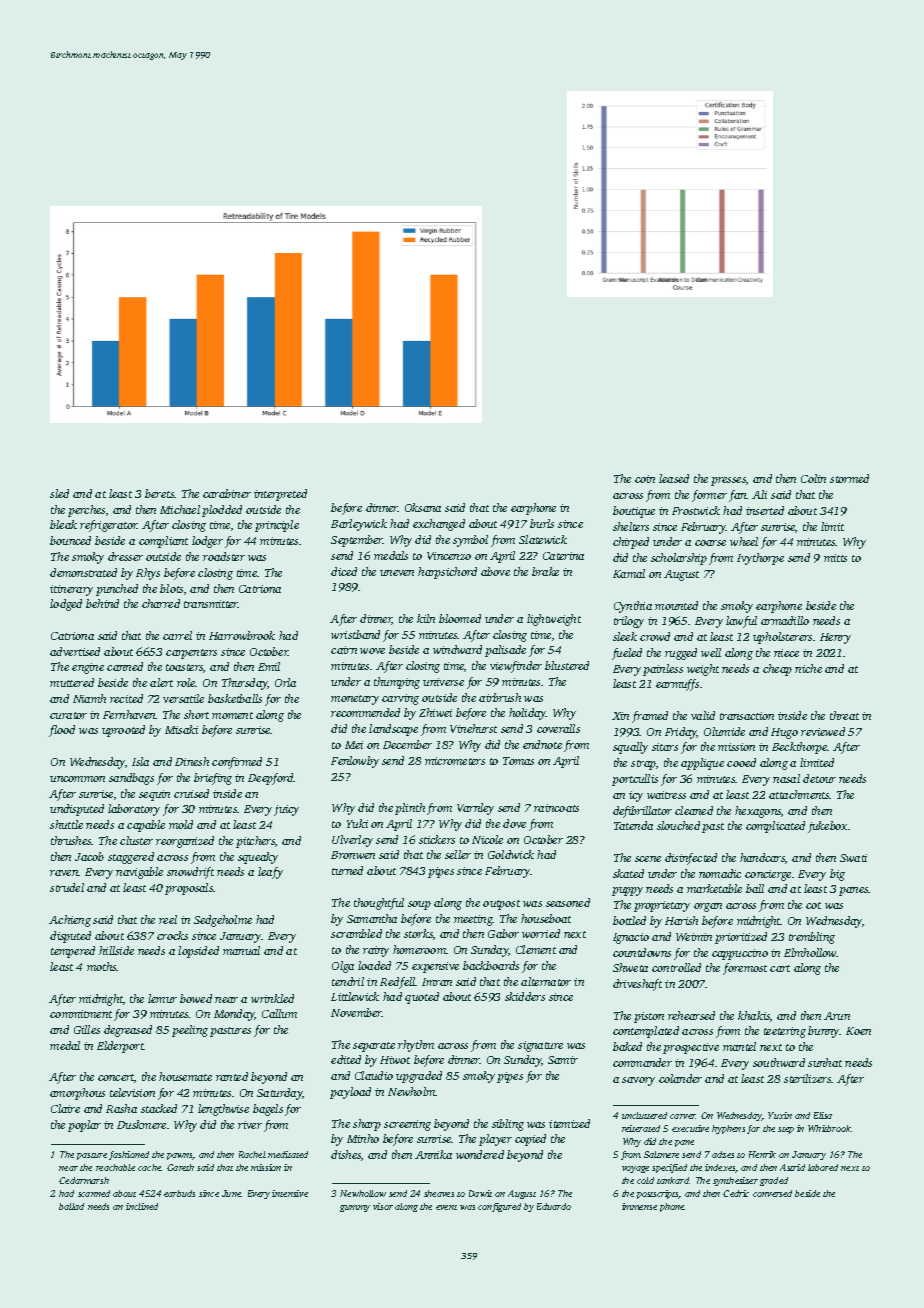 Image resolution: width=924 pixels, height=1308 pixels. What do you see at coordinates (835, 638) in the image?
I see `Henry` at bounding box center [835, 638].
